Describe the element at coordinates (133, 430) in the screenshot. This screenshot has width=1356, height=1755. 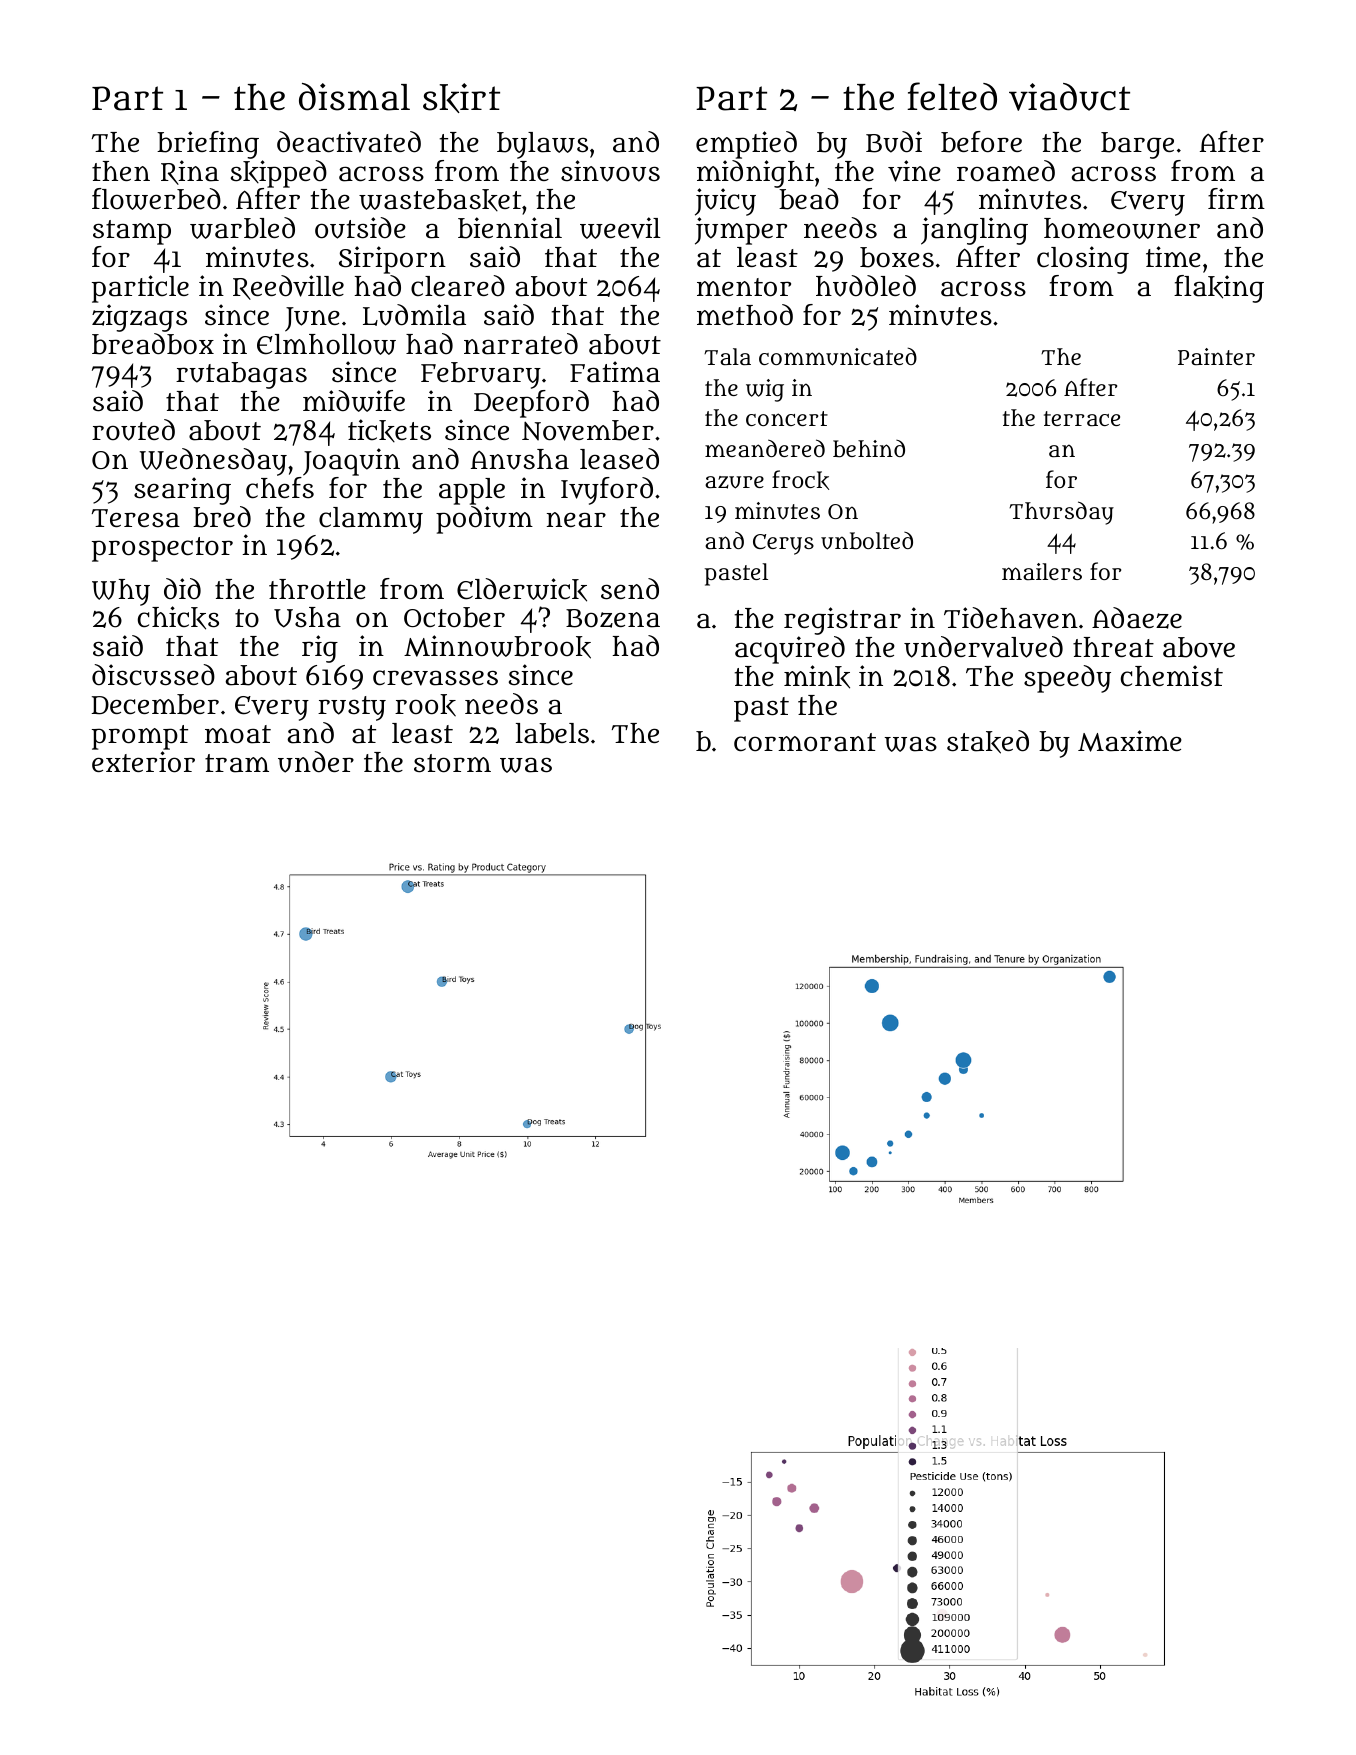
I see `routed` at that location.
